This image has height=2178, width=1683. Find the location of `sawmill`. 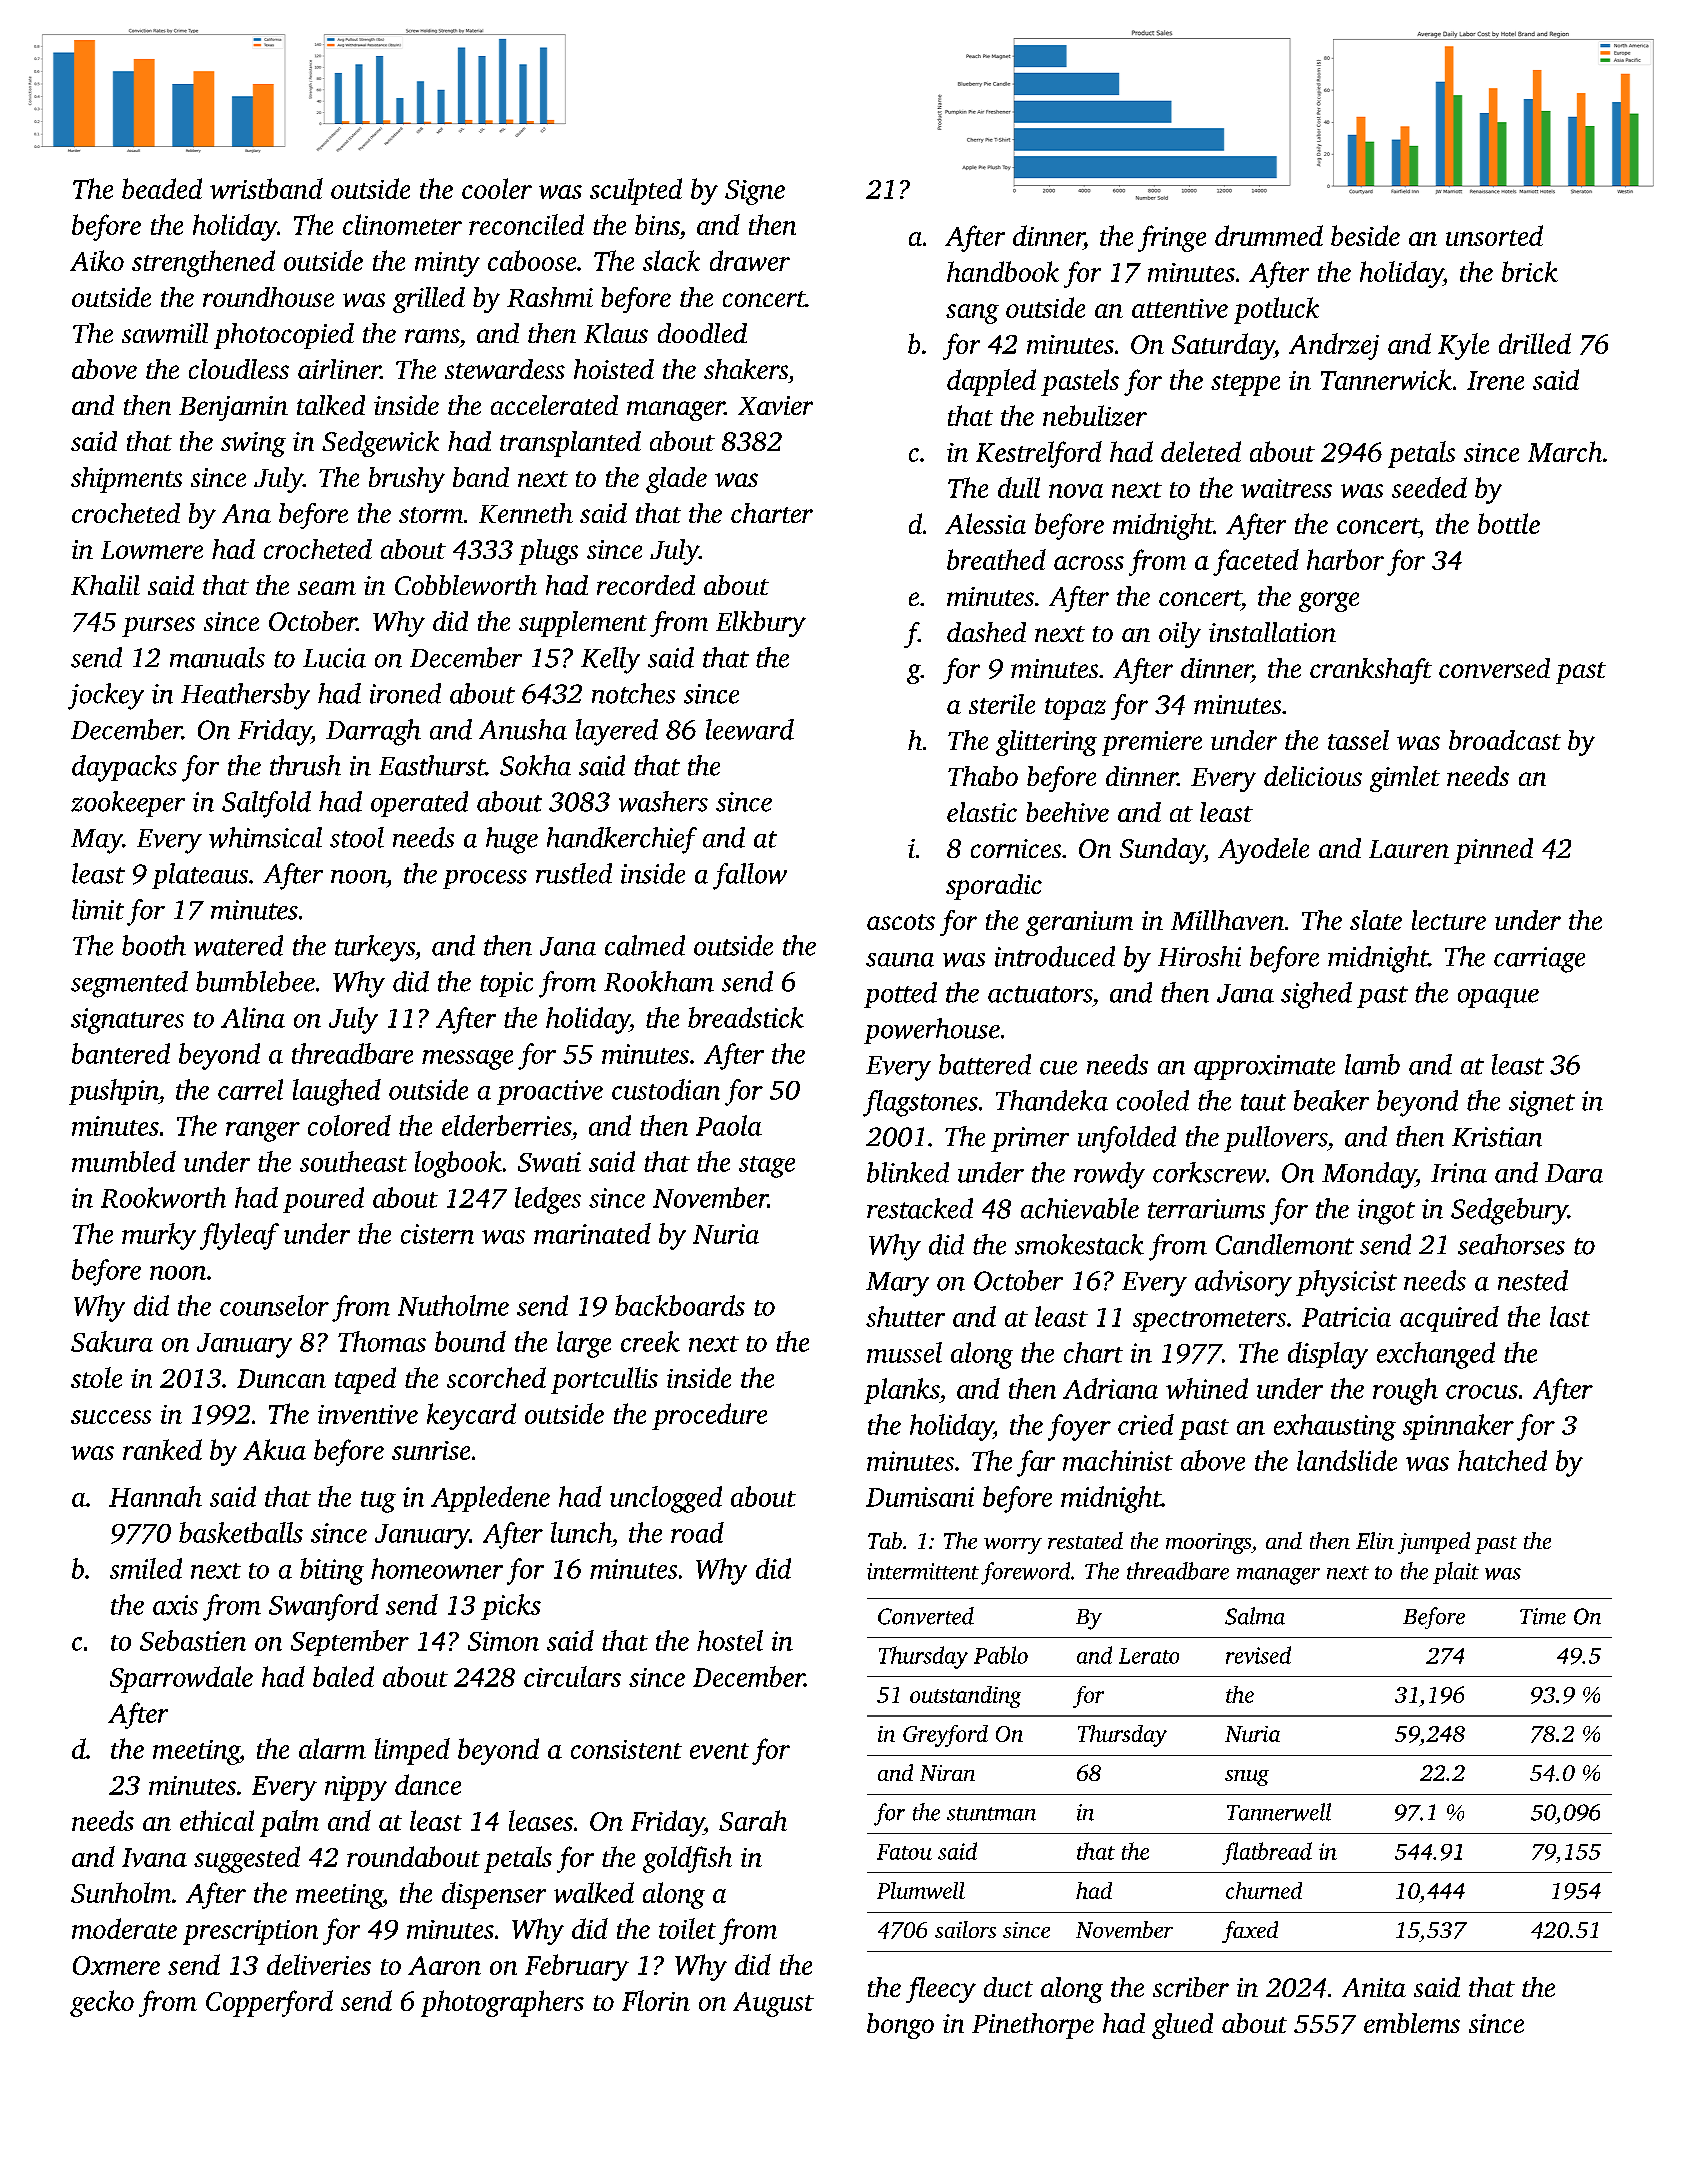

sawmill is located at coordinates (165, 333).
